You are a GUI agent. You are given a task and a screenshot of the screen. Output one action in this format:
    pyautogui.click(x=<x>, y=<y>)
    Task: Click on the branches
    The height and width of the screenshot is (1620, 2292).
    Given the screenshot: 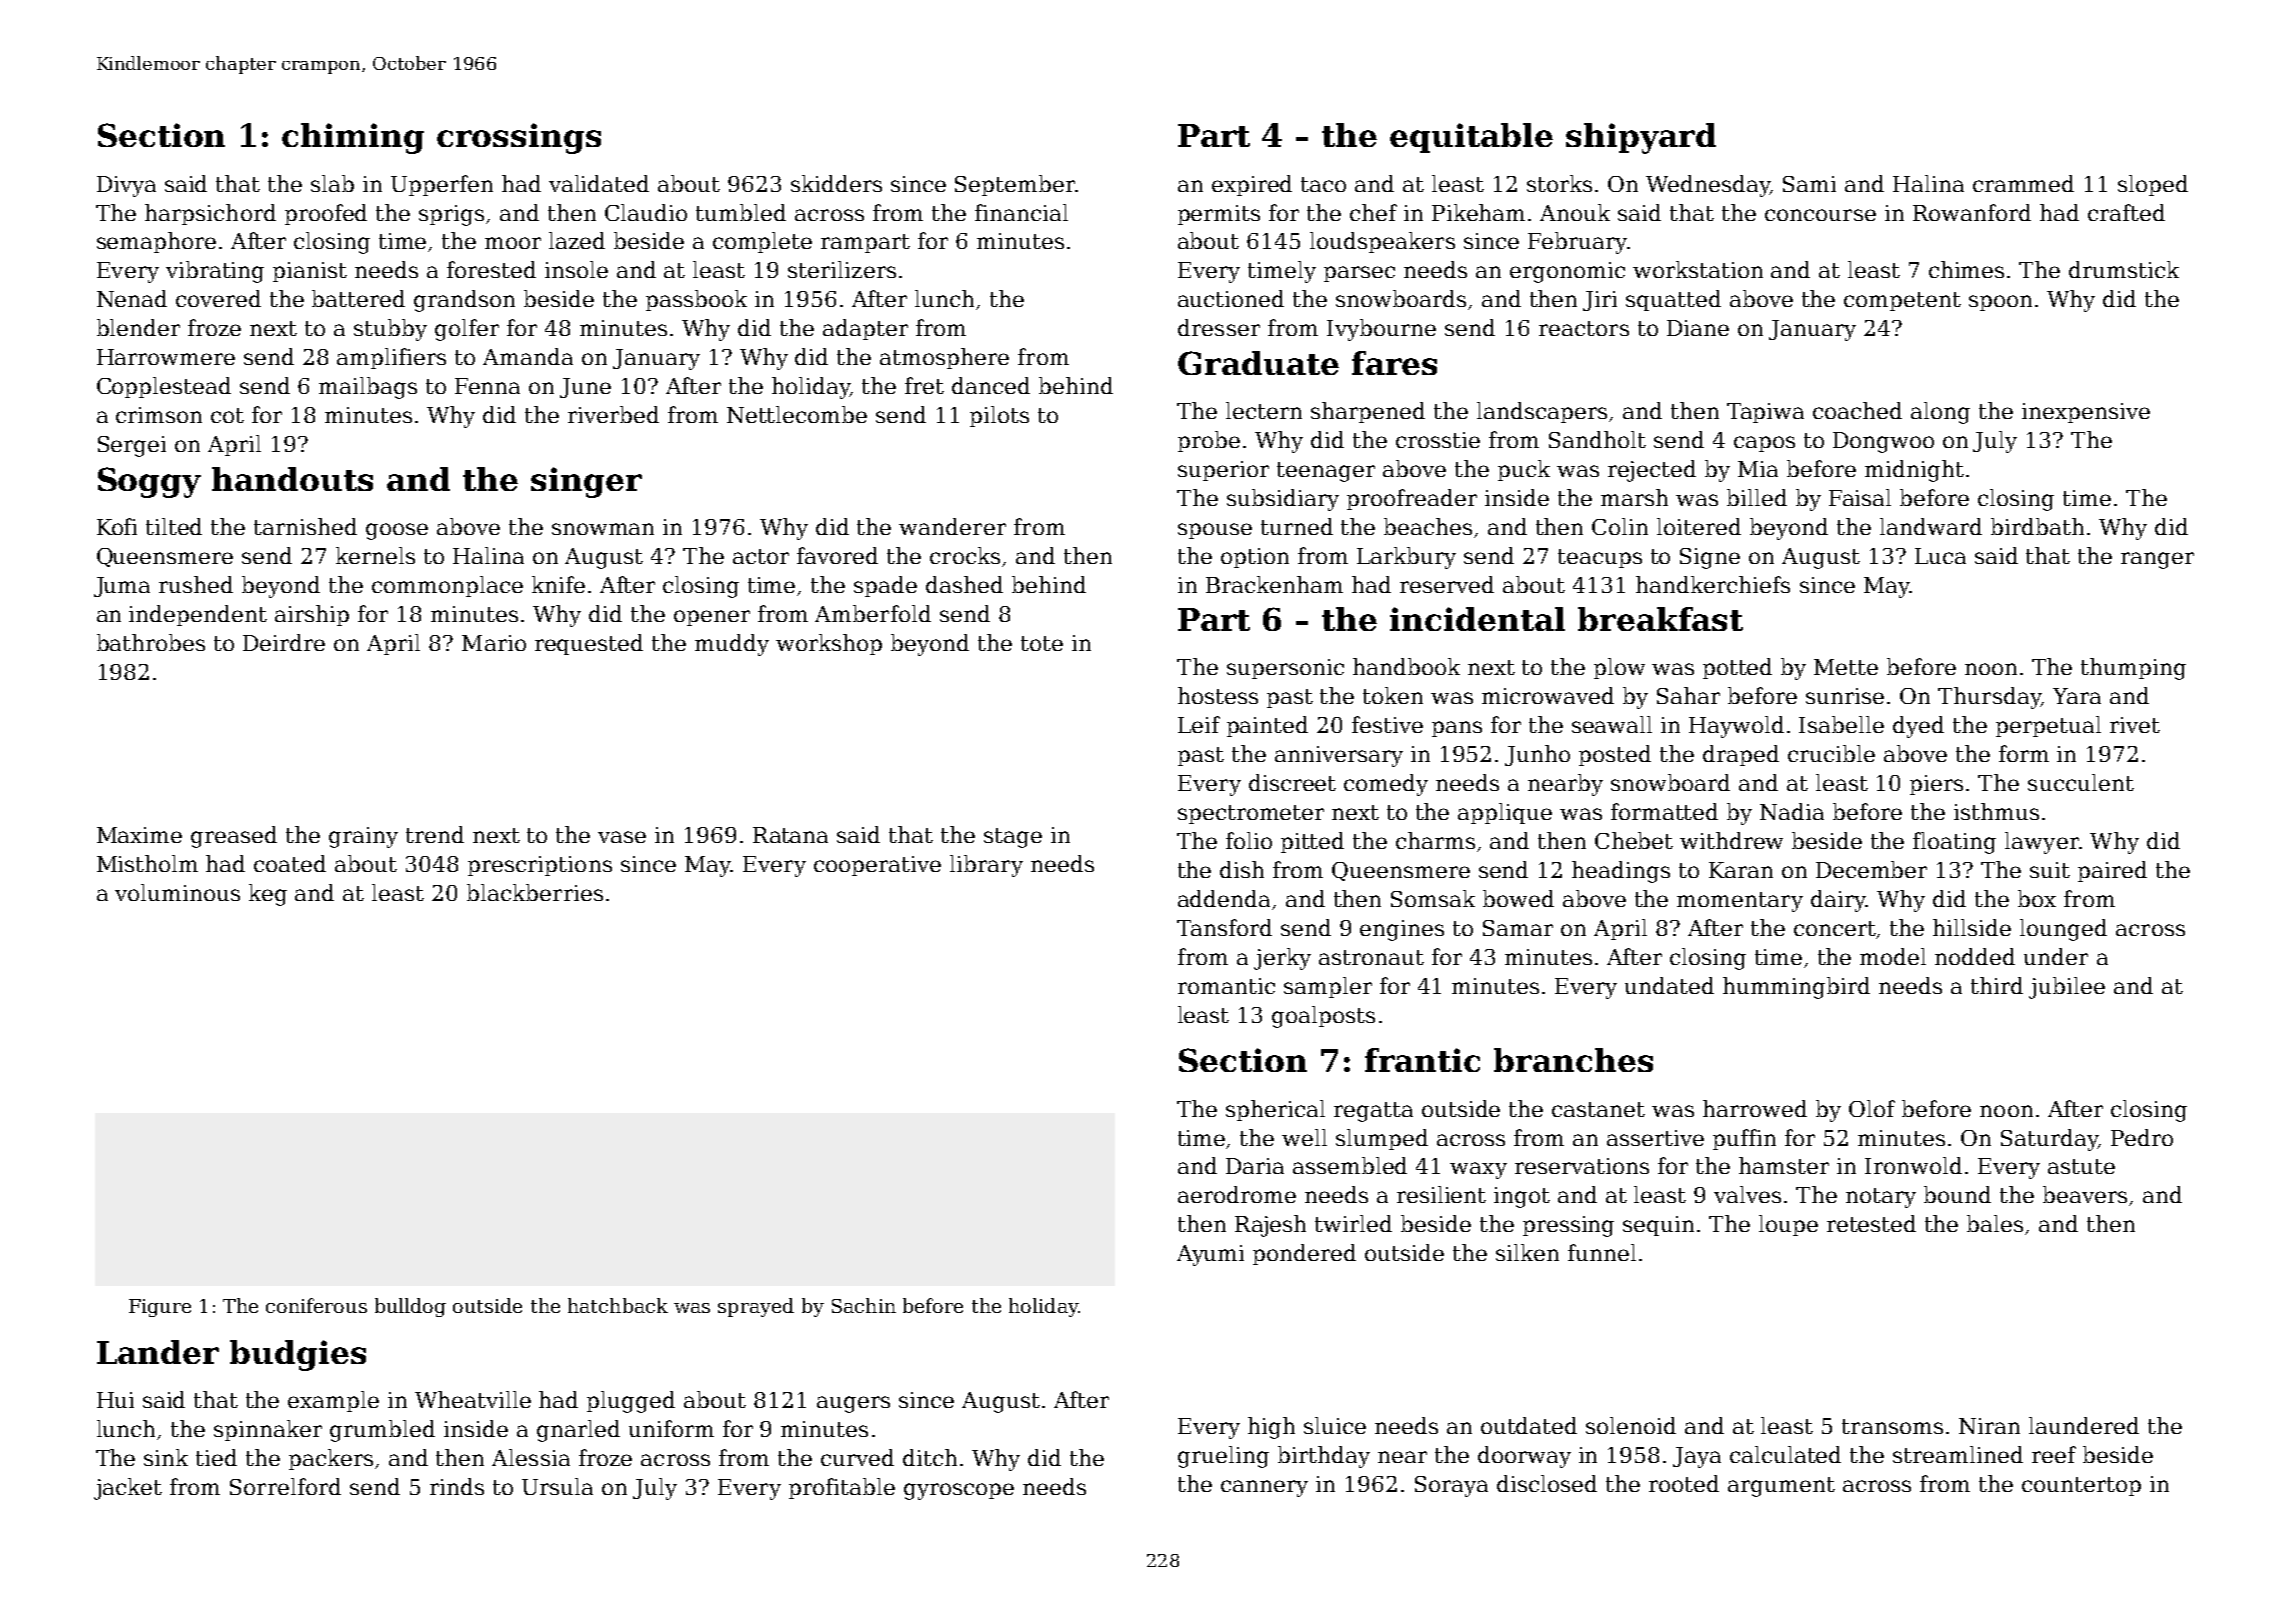 What is the action you would take?
    pyautogui.click(x=1573, y=1060)
